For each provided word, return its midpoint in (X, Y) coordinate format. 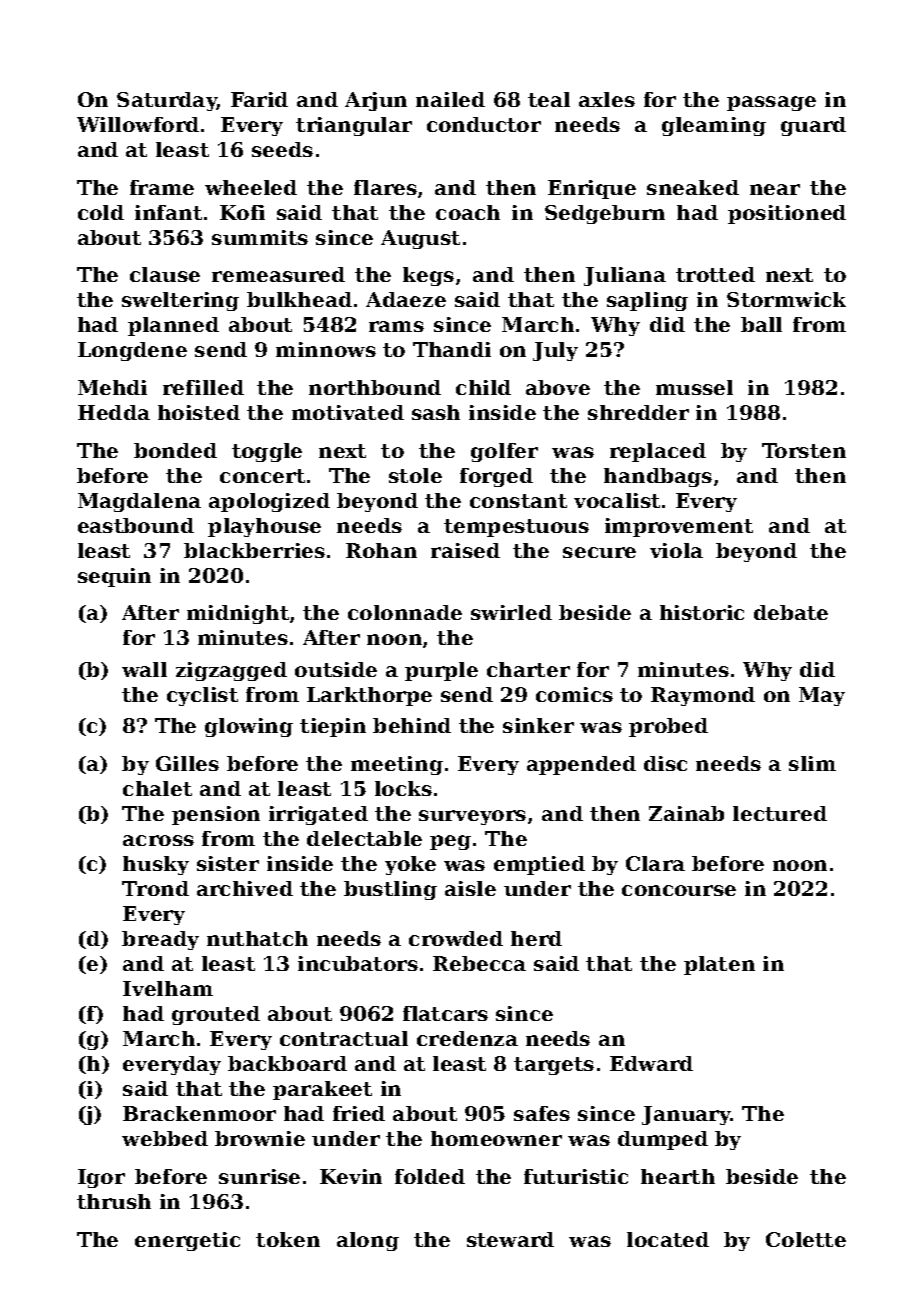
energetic (187, 1241)
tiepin (333, 727)
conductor (484, 124)
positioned (787, 214)
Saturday (167, 101)
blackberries (254, 550)
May (822, 696)
